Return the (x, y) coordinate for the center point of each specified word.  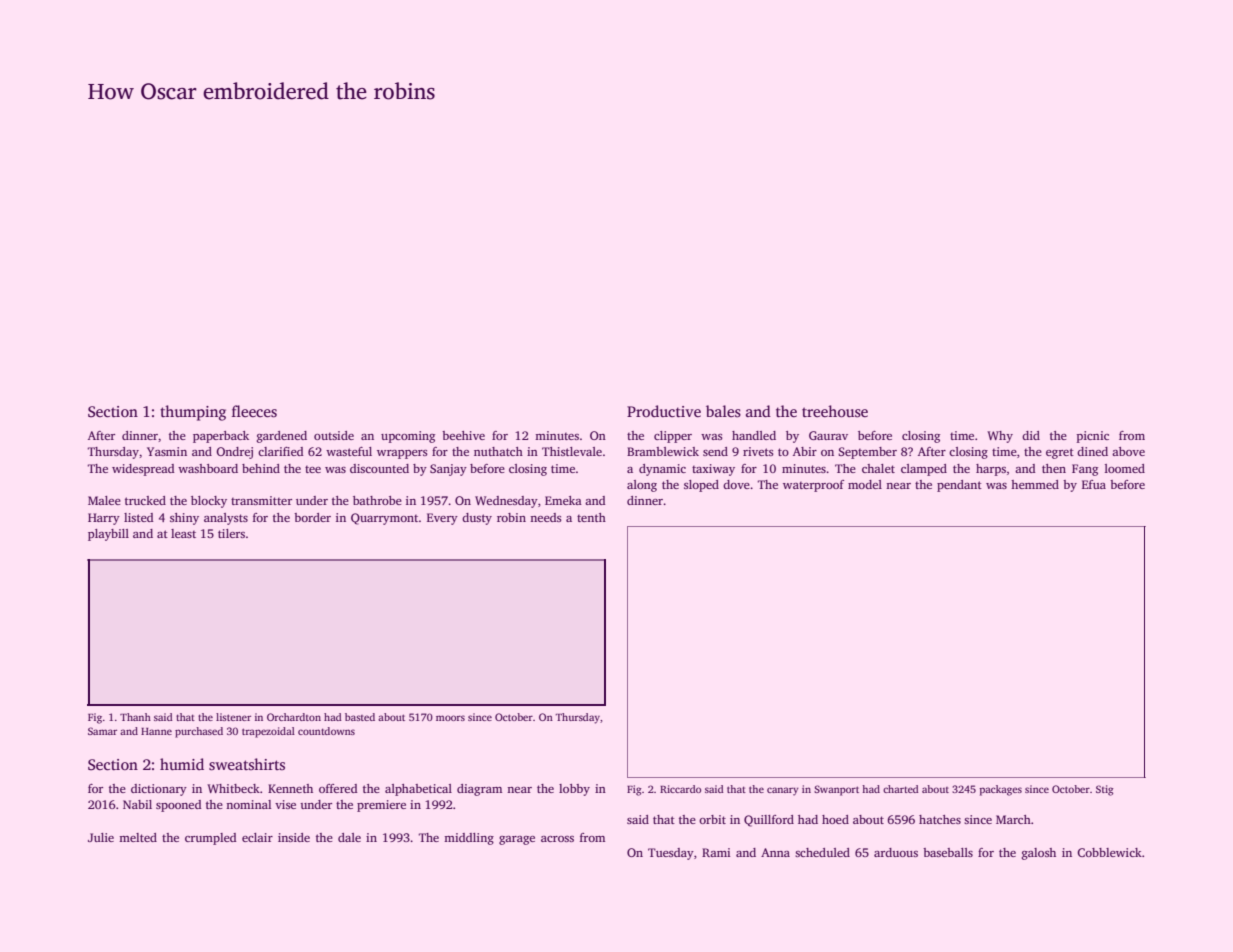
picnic (1093, 437)
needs (546, 517)
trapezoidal (268, 732)
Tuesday (671, 854)
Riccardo (680, 789)
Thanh (135, 717)
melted (138, 837)
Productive (664, 411)
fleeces (254, 411)
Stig (1104, 790)
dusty (477, 519)
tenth (591, 517)
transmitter (261, 500)
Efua (1094, 484)
